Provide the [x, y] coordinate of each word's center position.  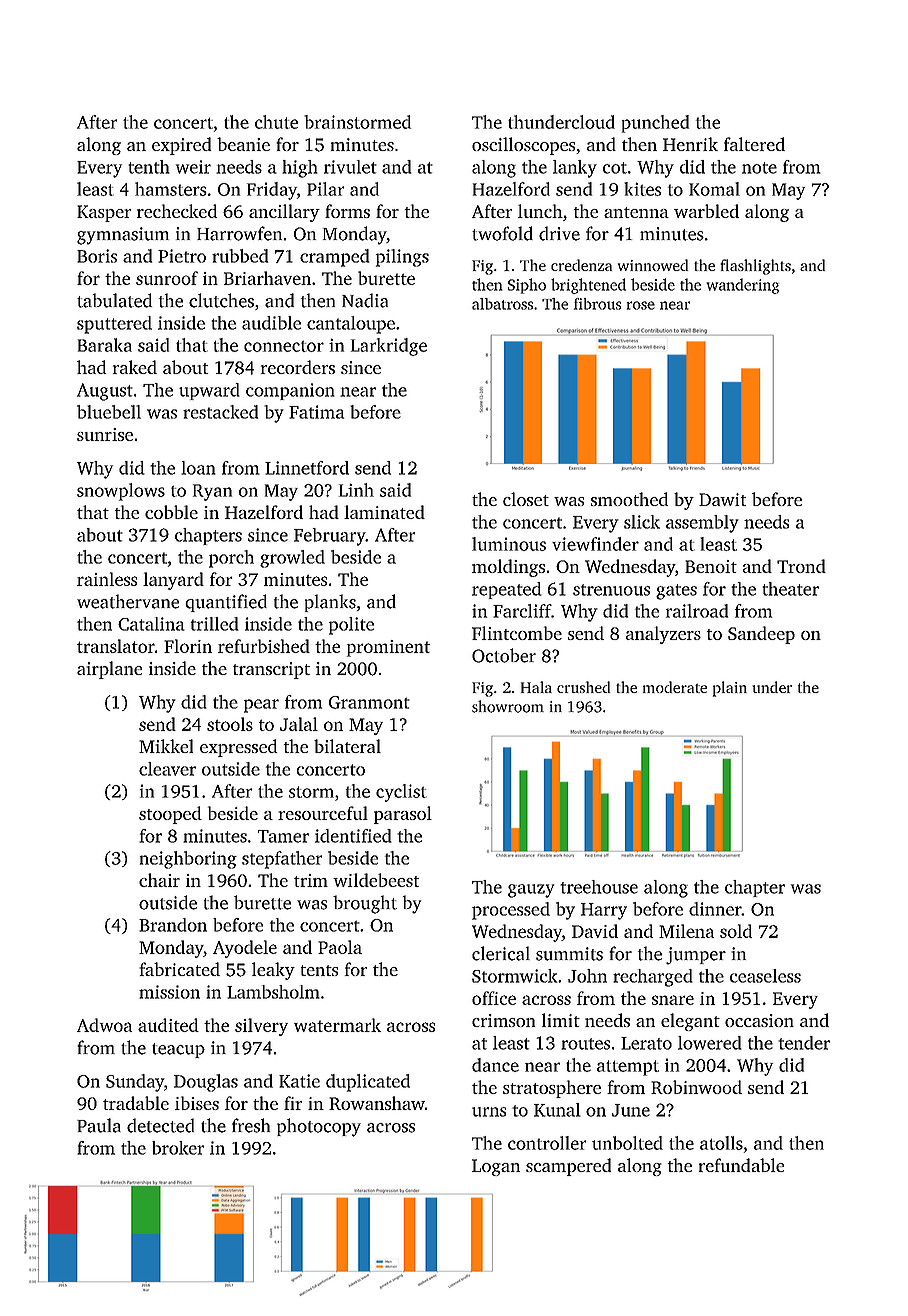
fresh [251, 1125]
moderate [675, 687]
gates [676, 592]
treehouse [599, 887]
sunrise [105, 434]
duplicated [368, 1083]
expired [181, 146]
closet [526, 499]
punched [655, 124]
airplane [109, 670]
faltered [754, 144]
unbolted [627, 1143]
